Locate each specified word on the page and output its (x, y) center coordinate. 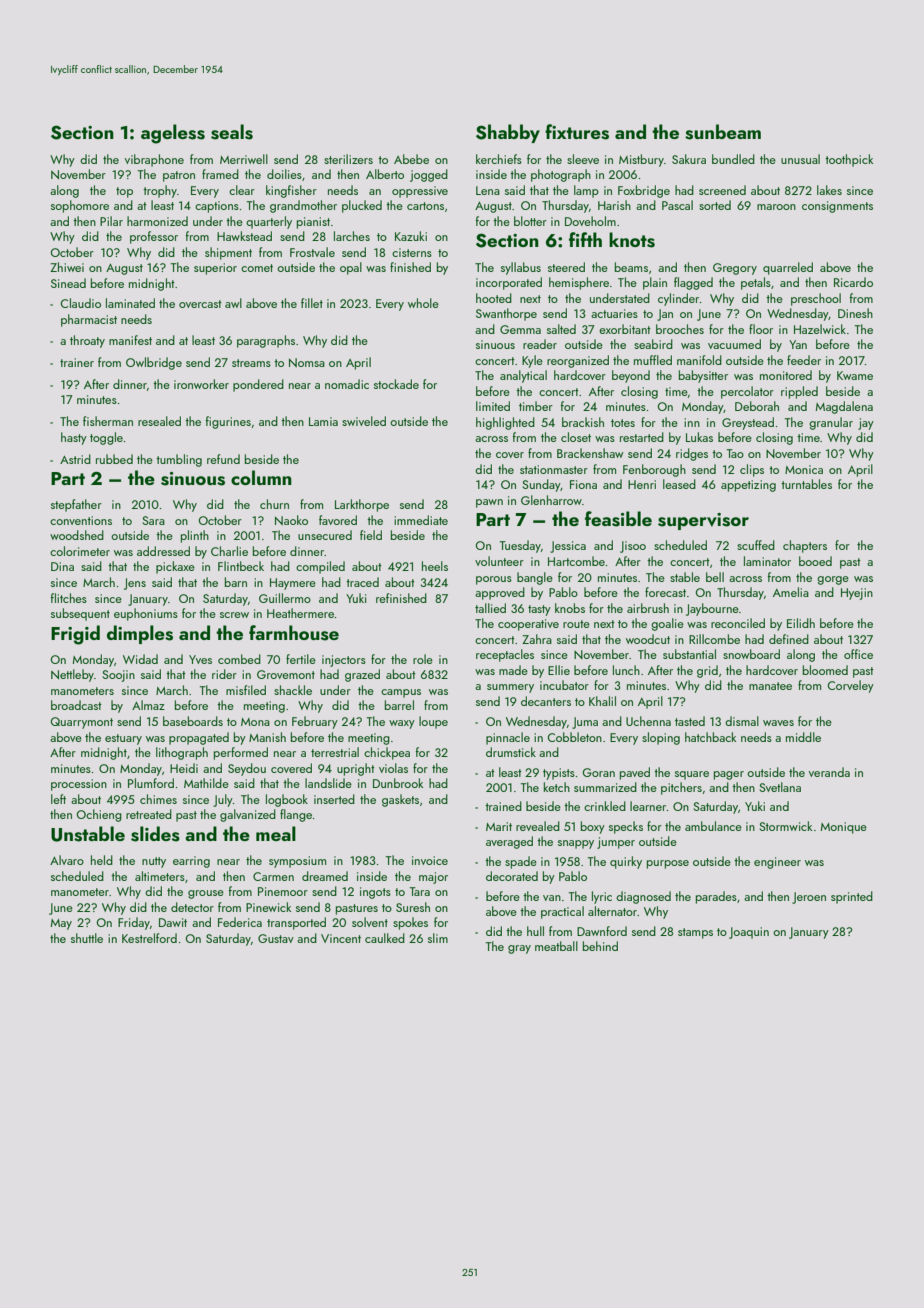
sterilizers (348, 159)
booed (815, 561)
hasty (74, 438)
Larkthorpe (362, 505)
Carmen (273, 876)
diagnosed (643, 897)
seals (232, 132)
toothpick (849, 160)
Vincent (341, 938)
